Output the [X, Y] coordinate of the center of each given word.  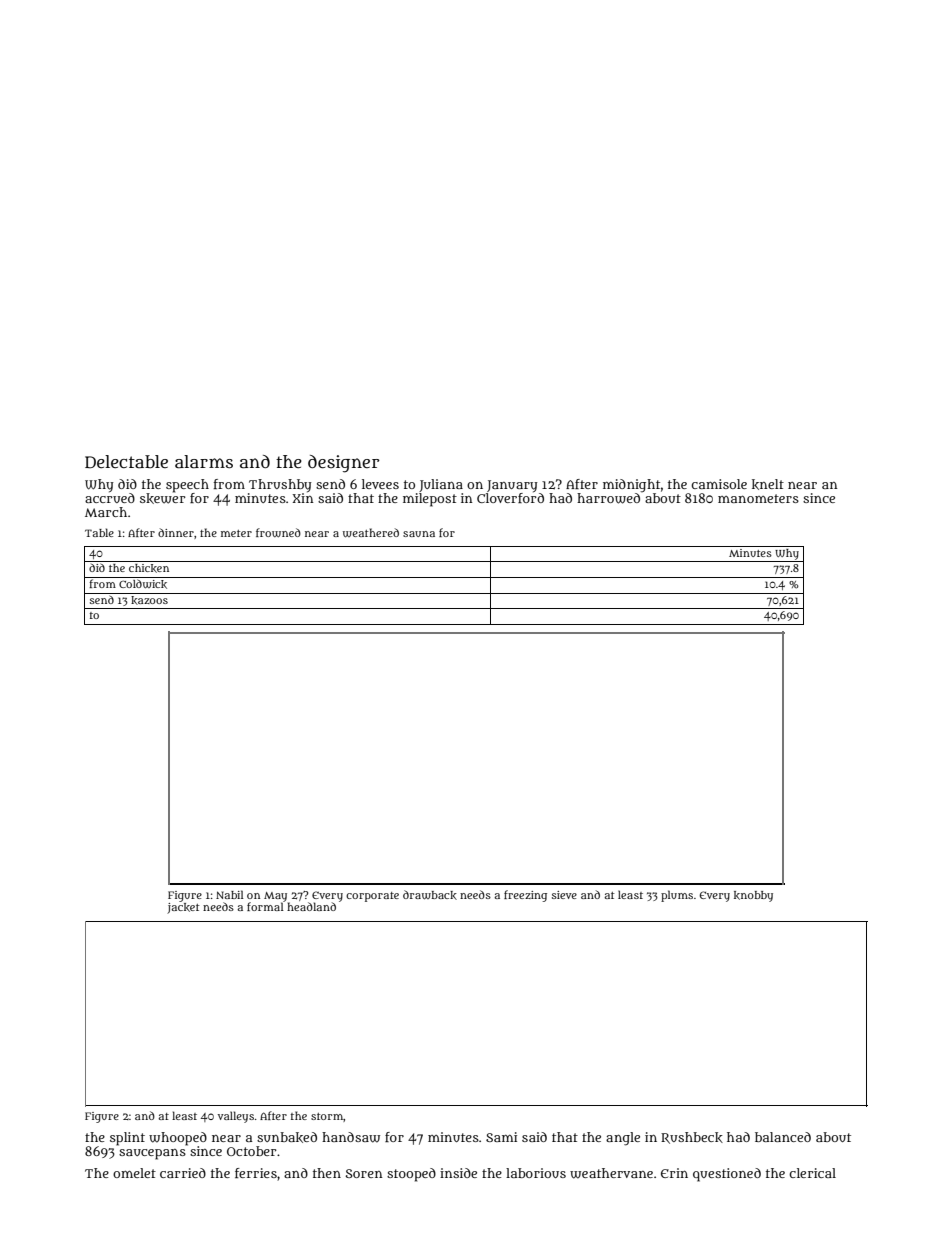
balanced [783, 1137]
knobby [753, 896]
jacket [183, 908]
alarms [204, 462]
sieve [564, 895]
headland [311, 906]
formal [265, 906]
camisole [719, 484]
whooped [178, 1138]
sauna [419, 534]
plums [677, 896]
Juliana [441, 485]
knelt [768, 484]
